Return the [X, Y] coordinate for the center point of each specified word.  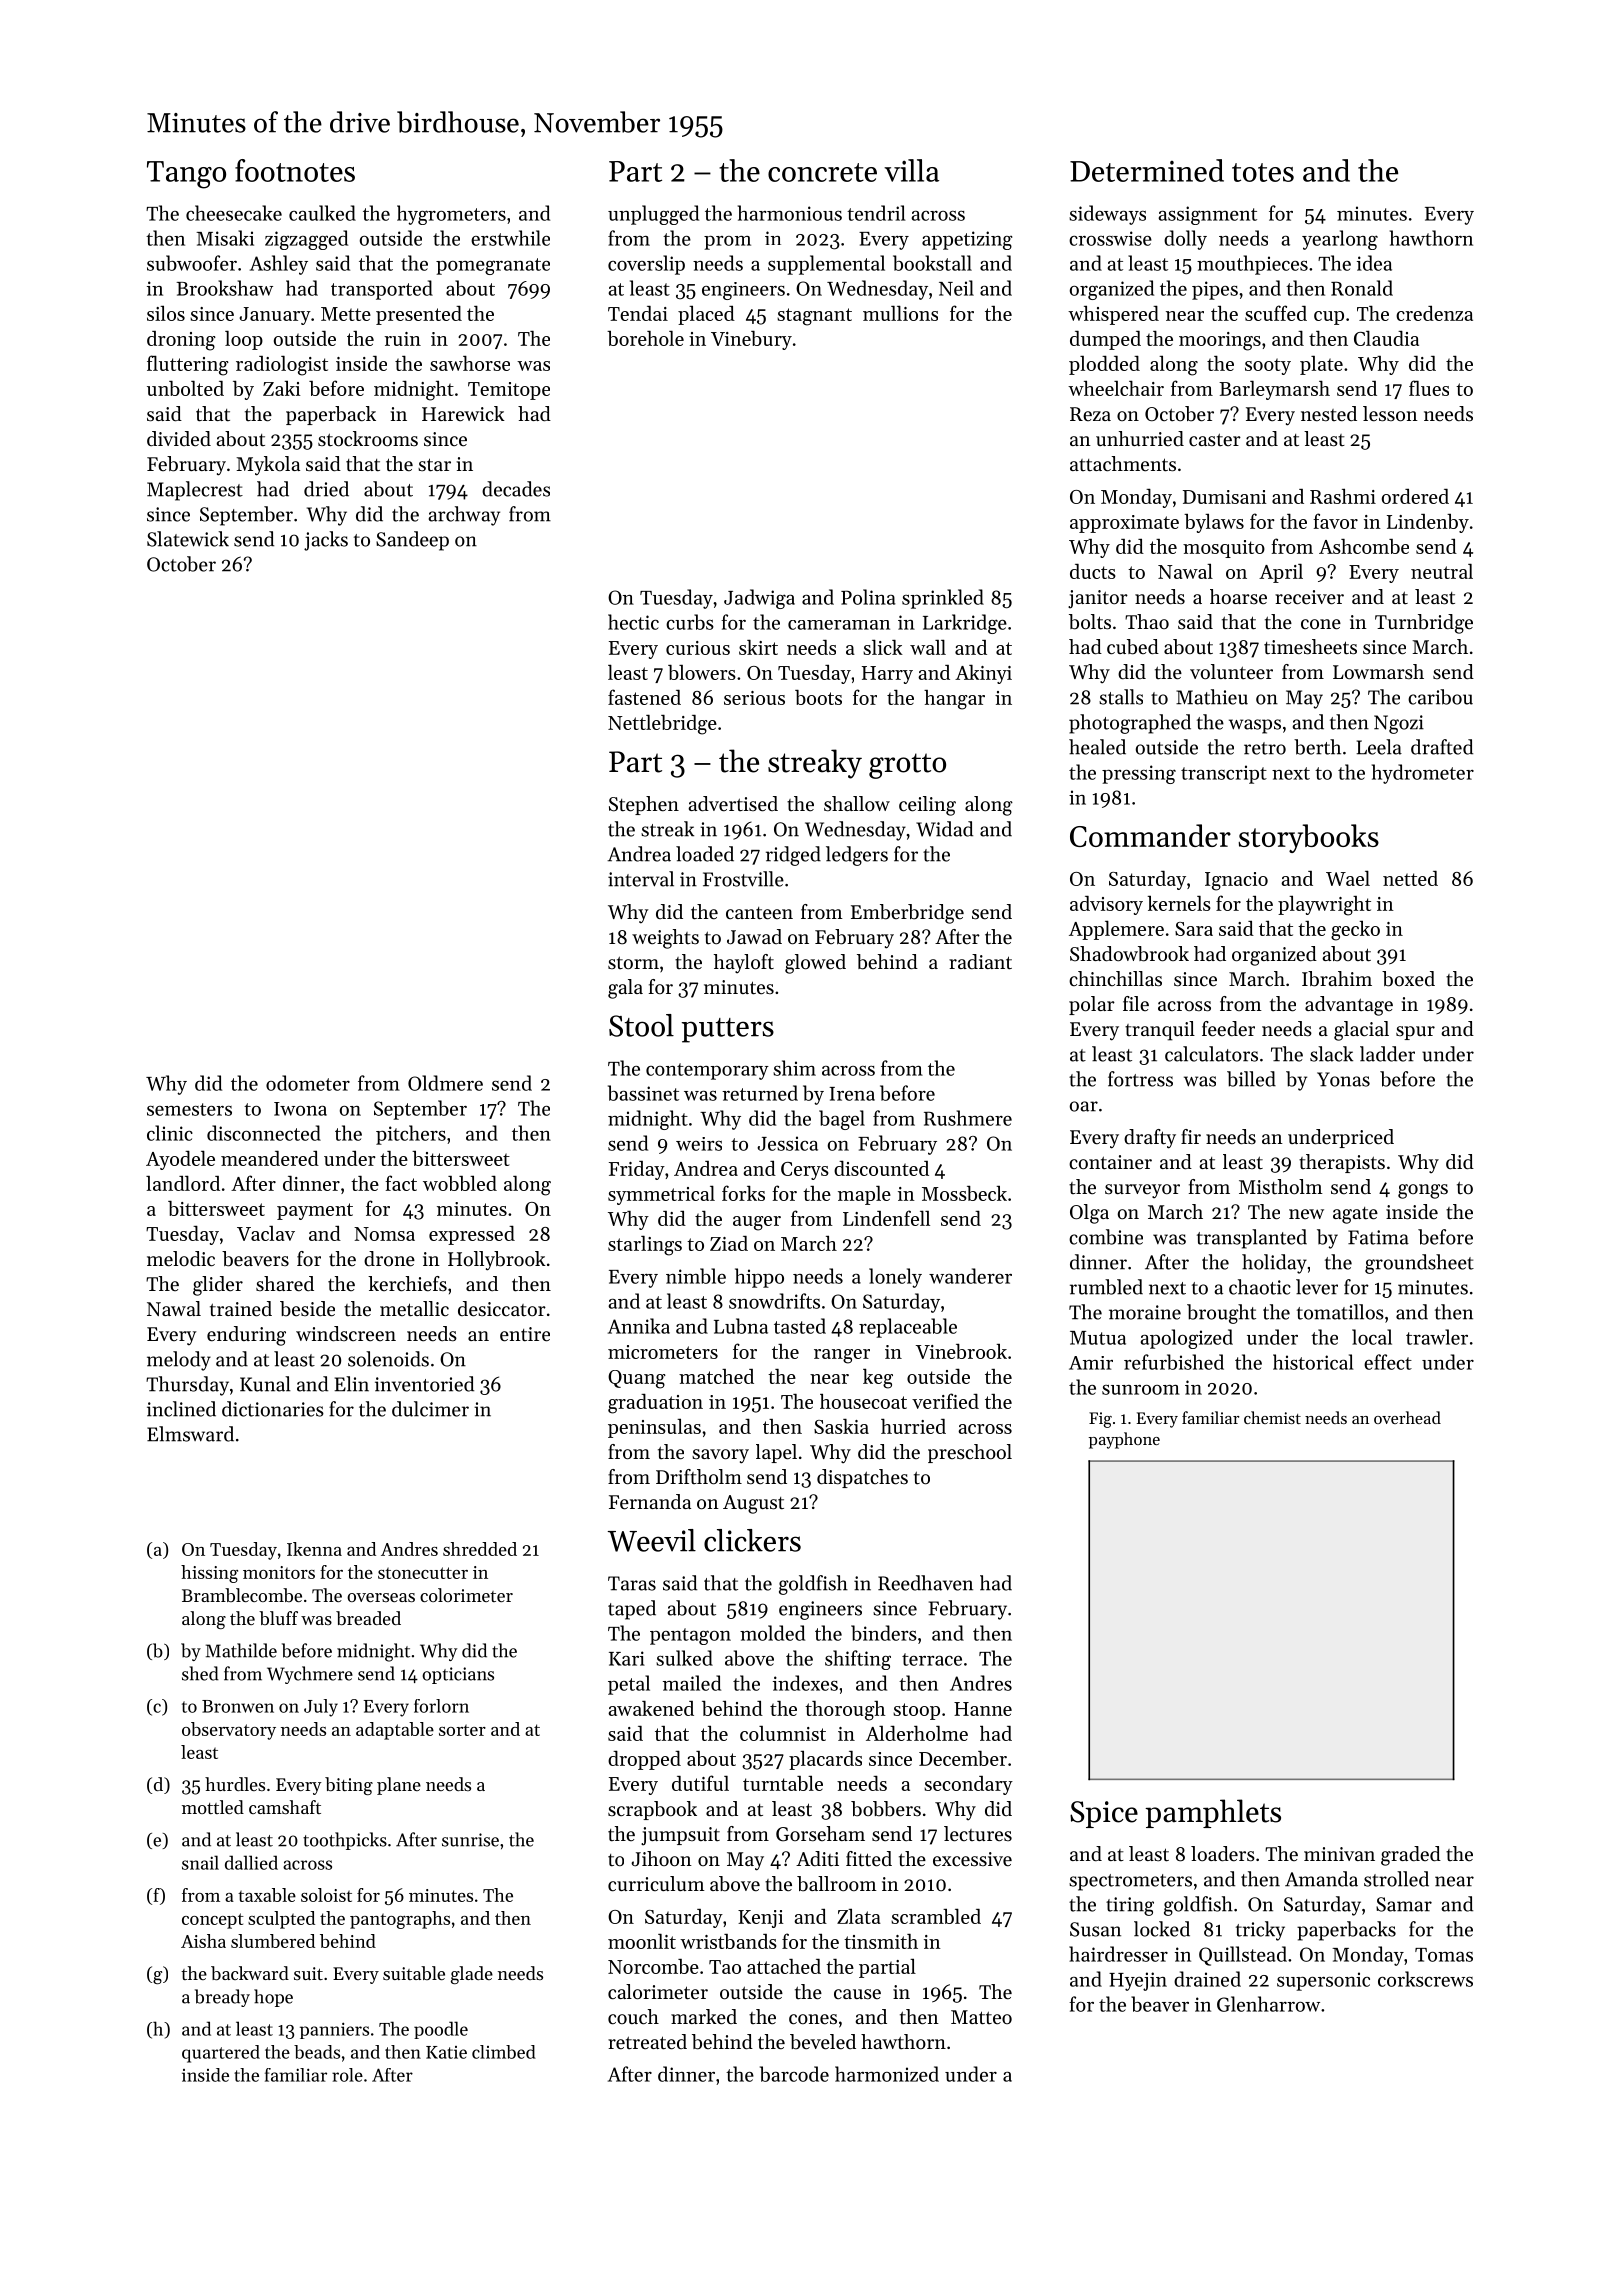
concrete [822, 172]
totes [1263, 172]
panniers [334, 2030]
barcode [794, 2074]
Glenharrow [1268, 2004]
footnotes [295, 170]
